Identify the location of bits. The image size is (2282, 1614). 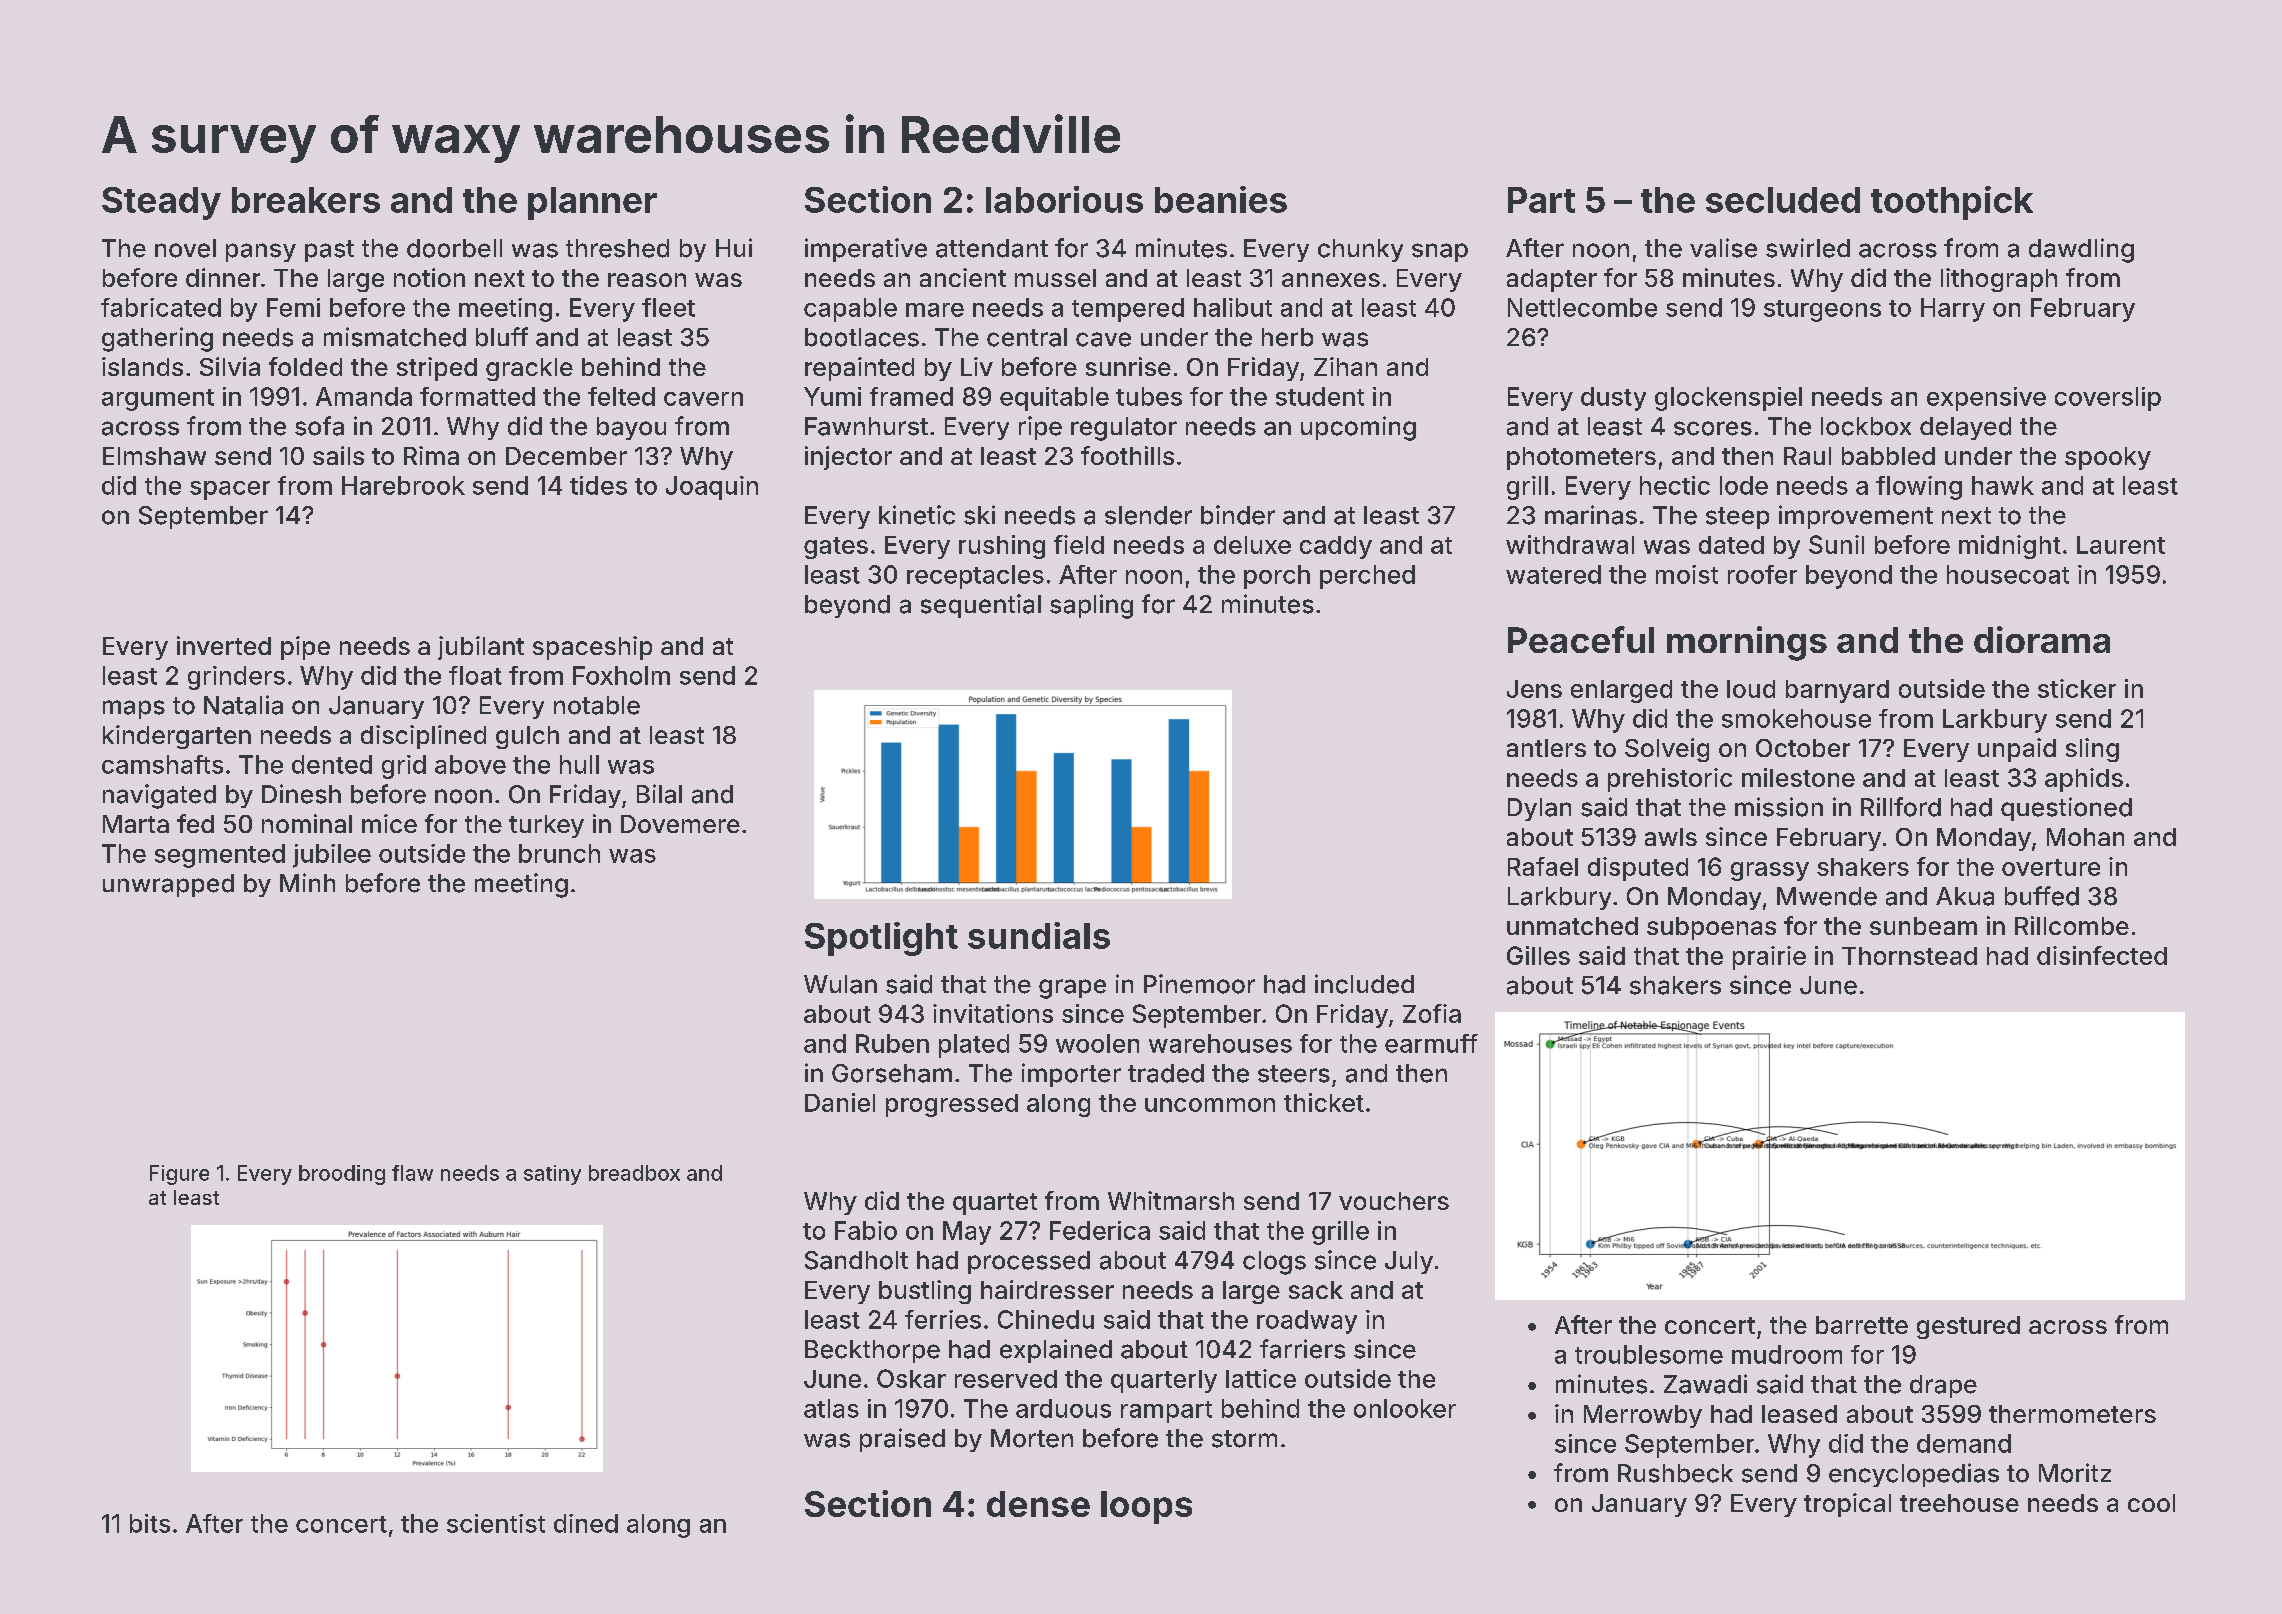
(150, 1523).
